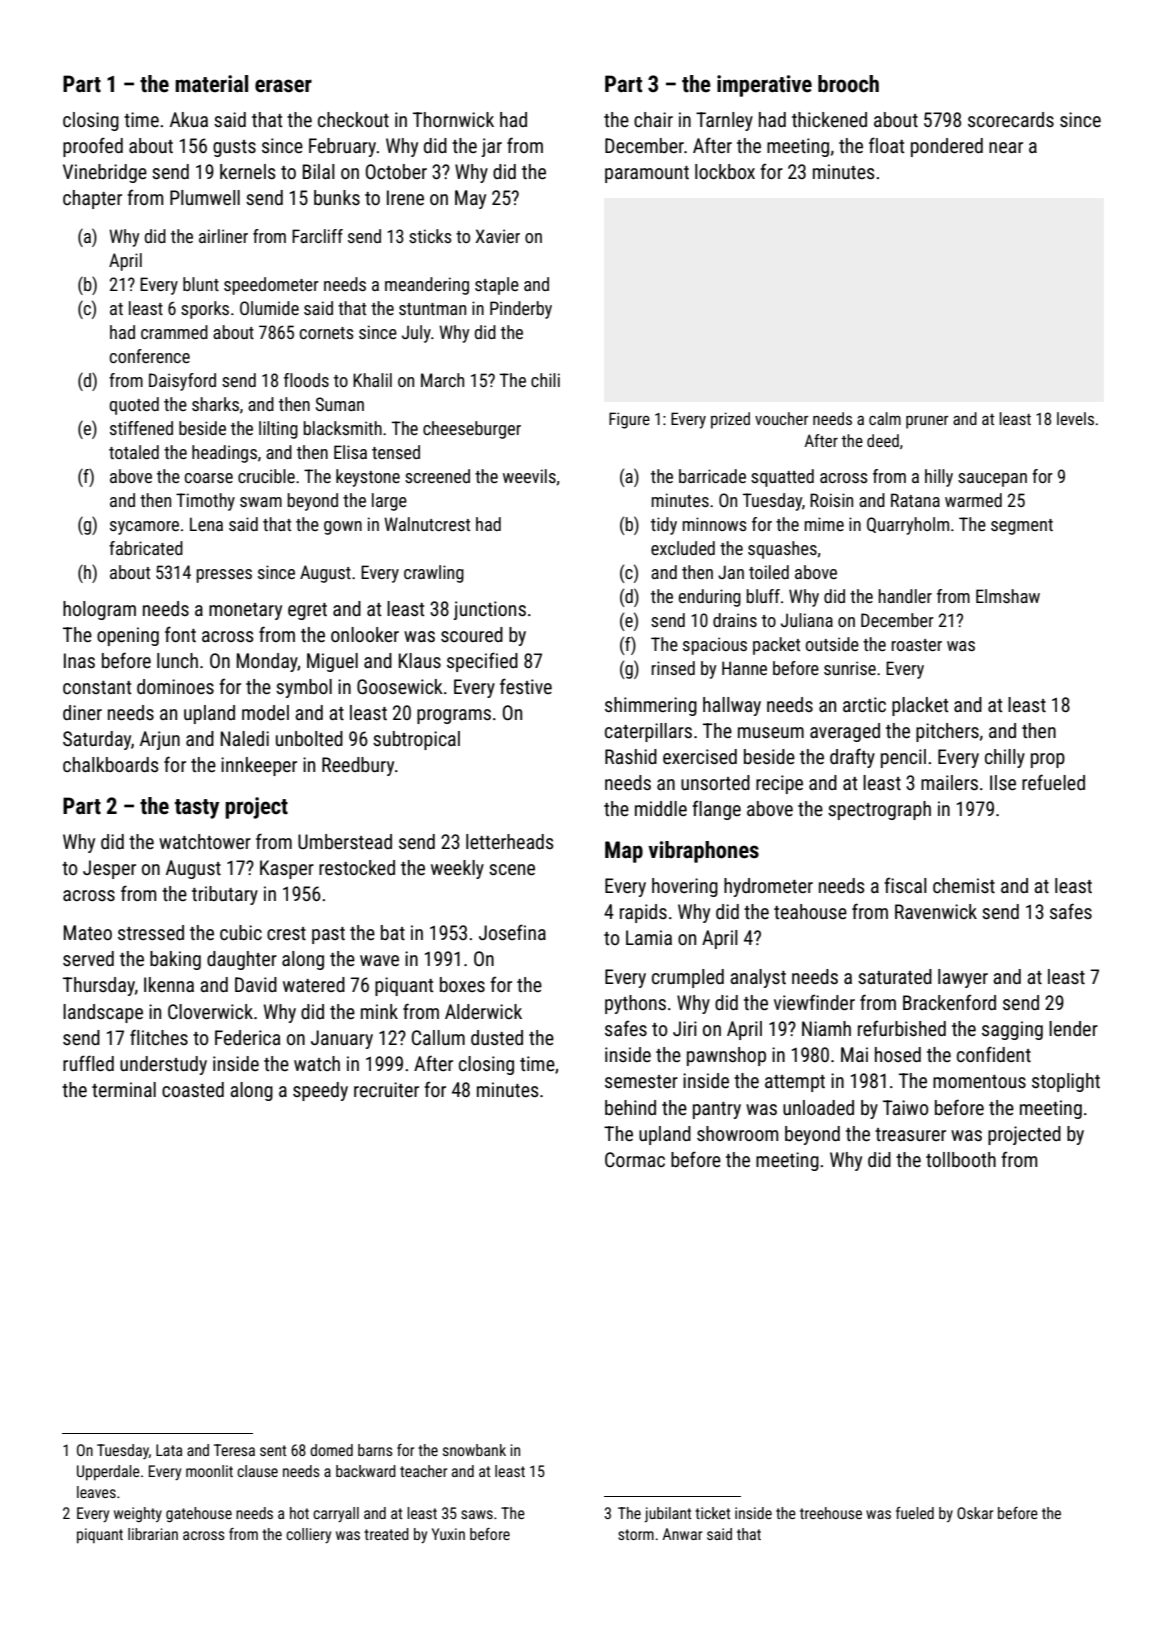 Image resolution: width=1166 pixels, height=1649 pixels. What do you see at coordinates (961, 1159) in the screenshot?
I see `tollbooth` at bounding box center [961, 1159].
